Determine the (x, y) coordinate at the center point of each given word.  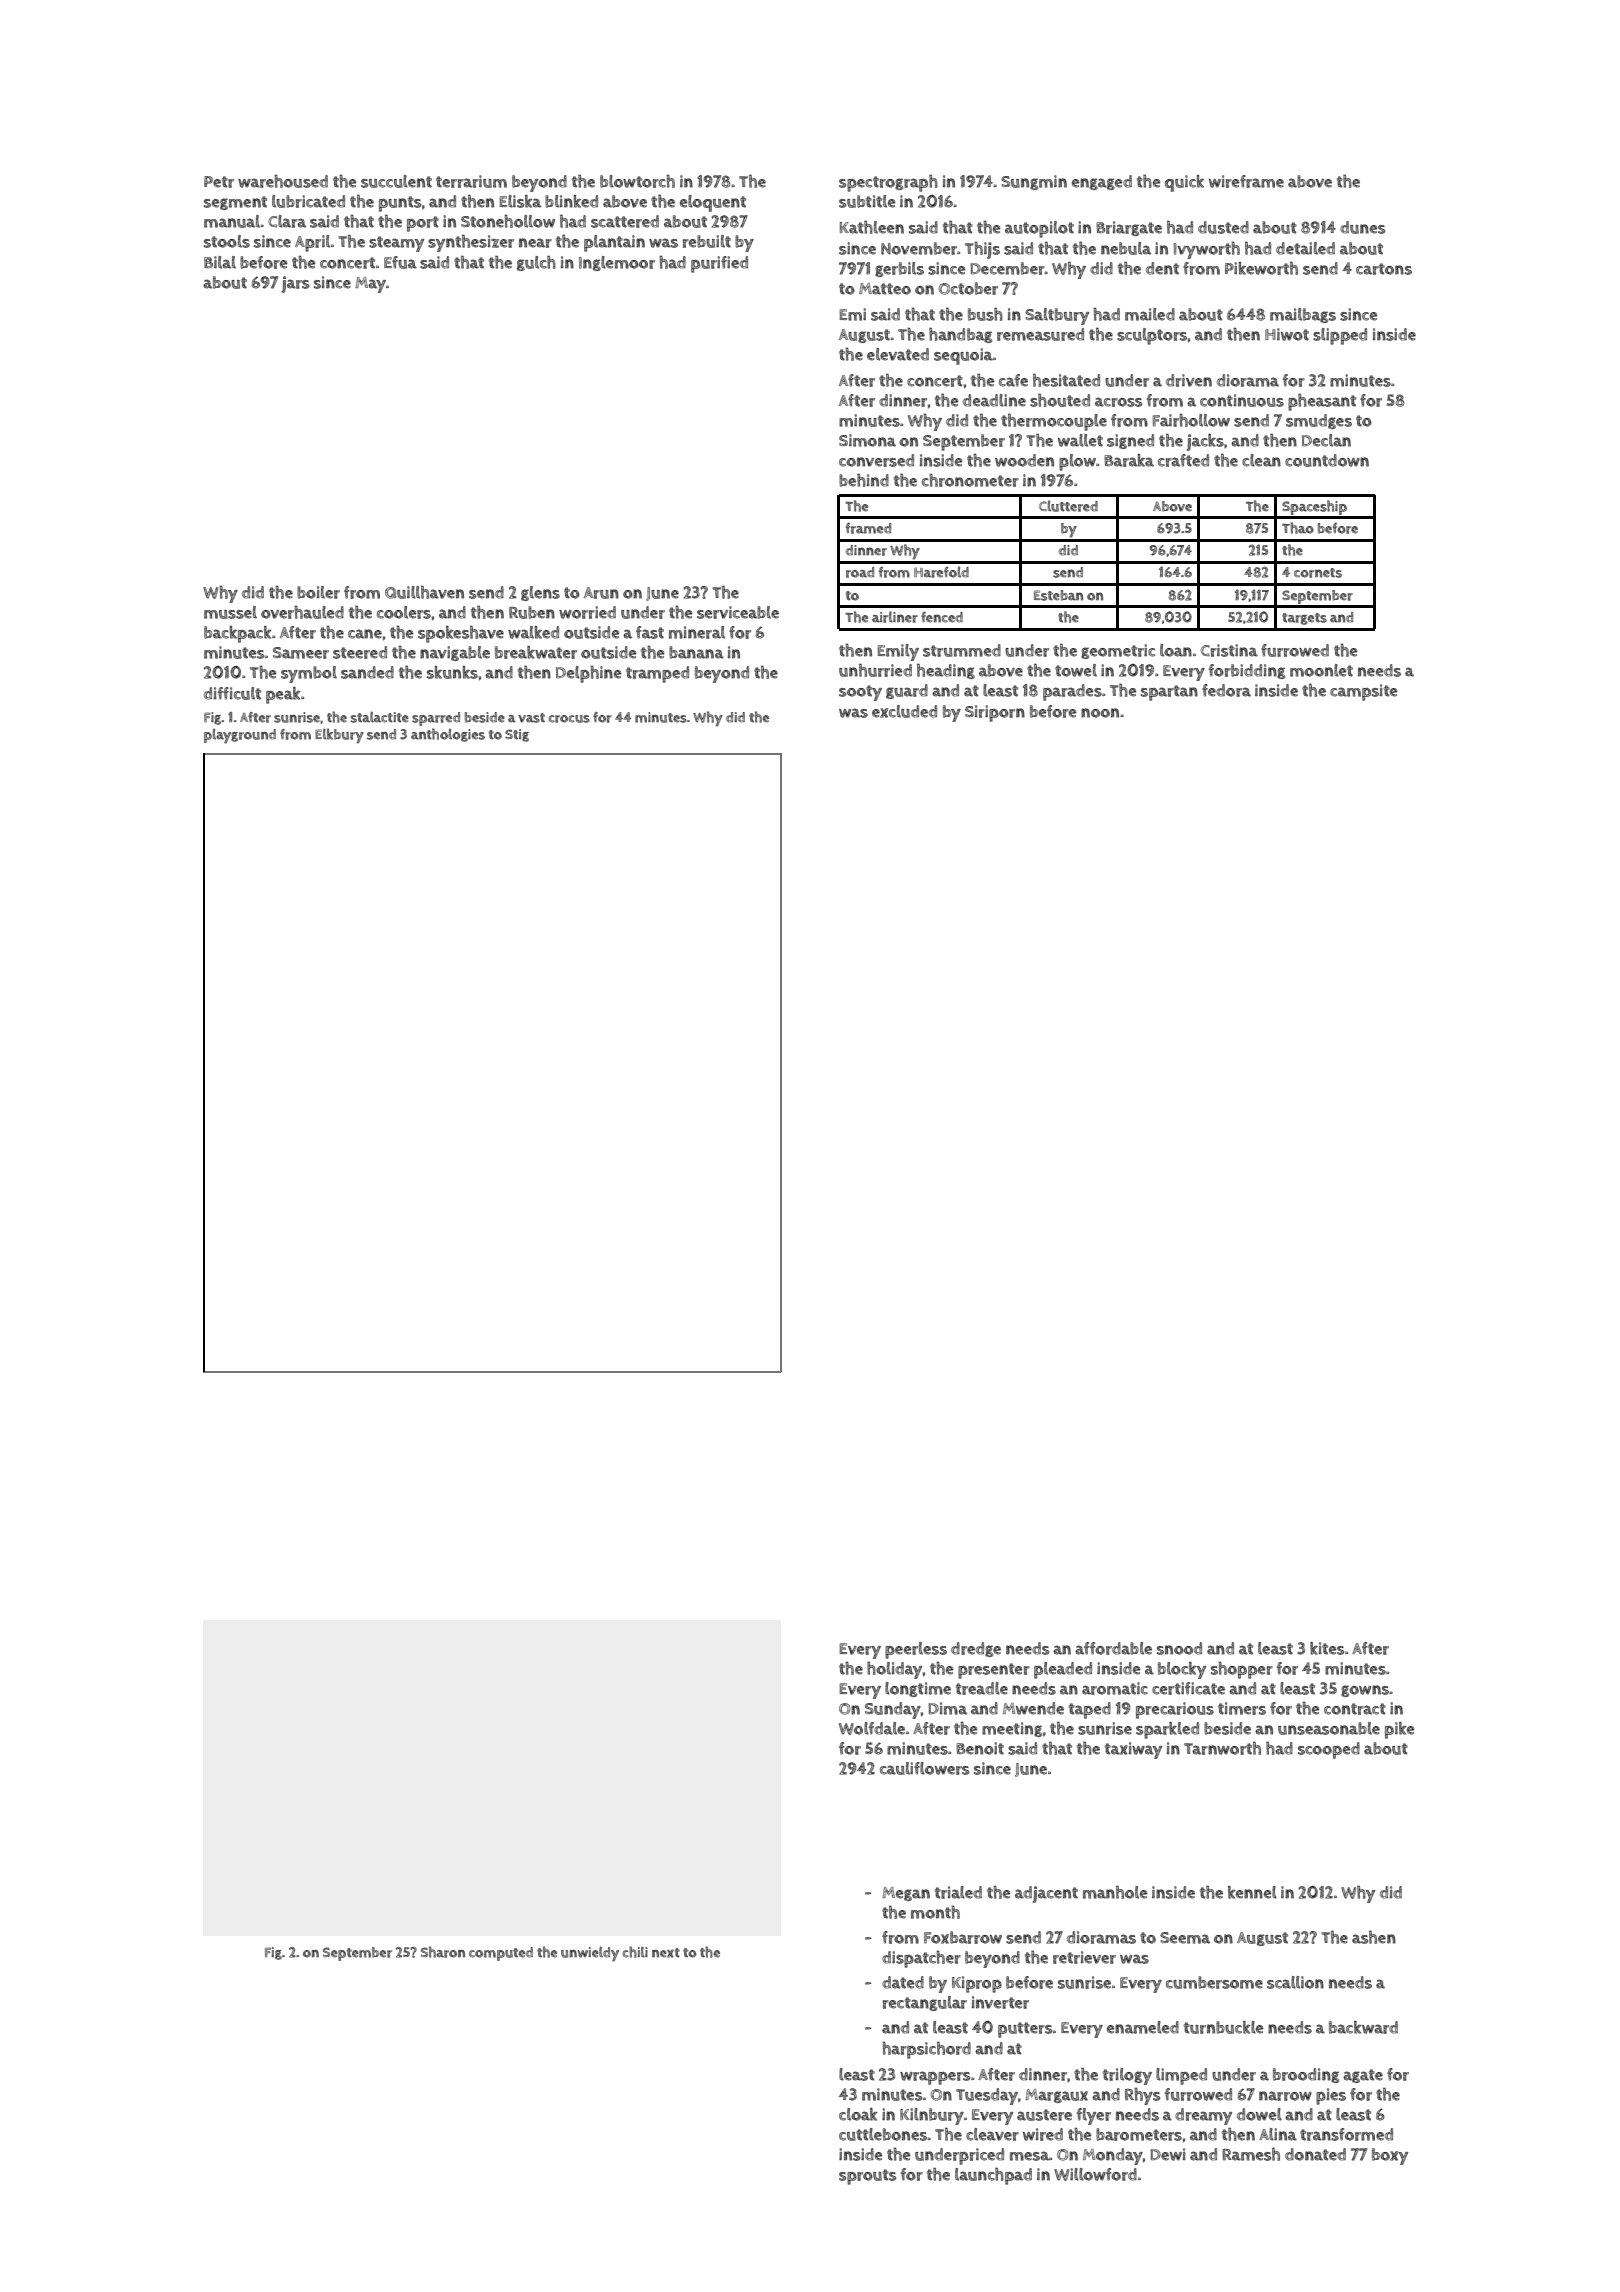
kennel (1252, 1892)
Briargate (1129, 228)
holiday (894, 1670)
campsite (1363, 692)
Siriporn (995, 713)
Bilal (220, 262)
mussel (230, 612)
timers (1242, 1708)
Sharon (443, 1952)
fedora (1226, 690)
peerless (916, 1650)
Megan (906, 1894)
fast (650, 632)
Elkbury (339, 735)
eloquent (713, 203)
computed (501, 1954)
